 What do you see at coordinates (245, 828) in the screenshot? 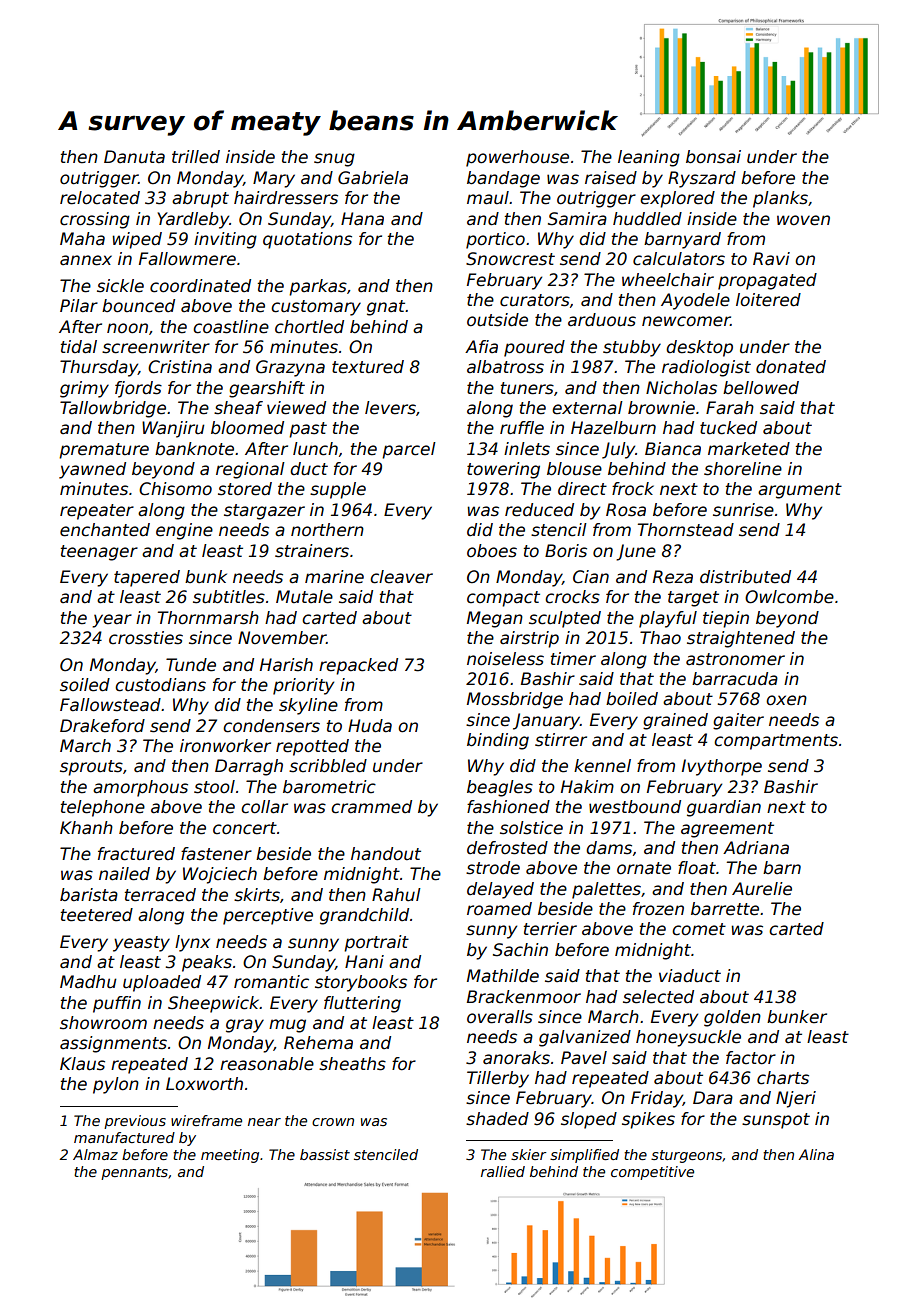
I see `concert` at bounding box center [245, 828].
